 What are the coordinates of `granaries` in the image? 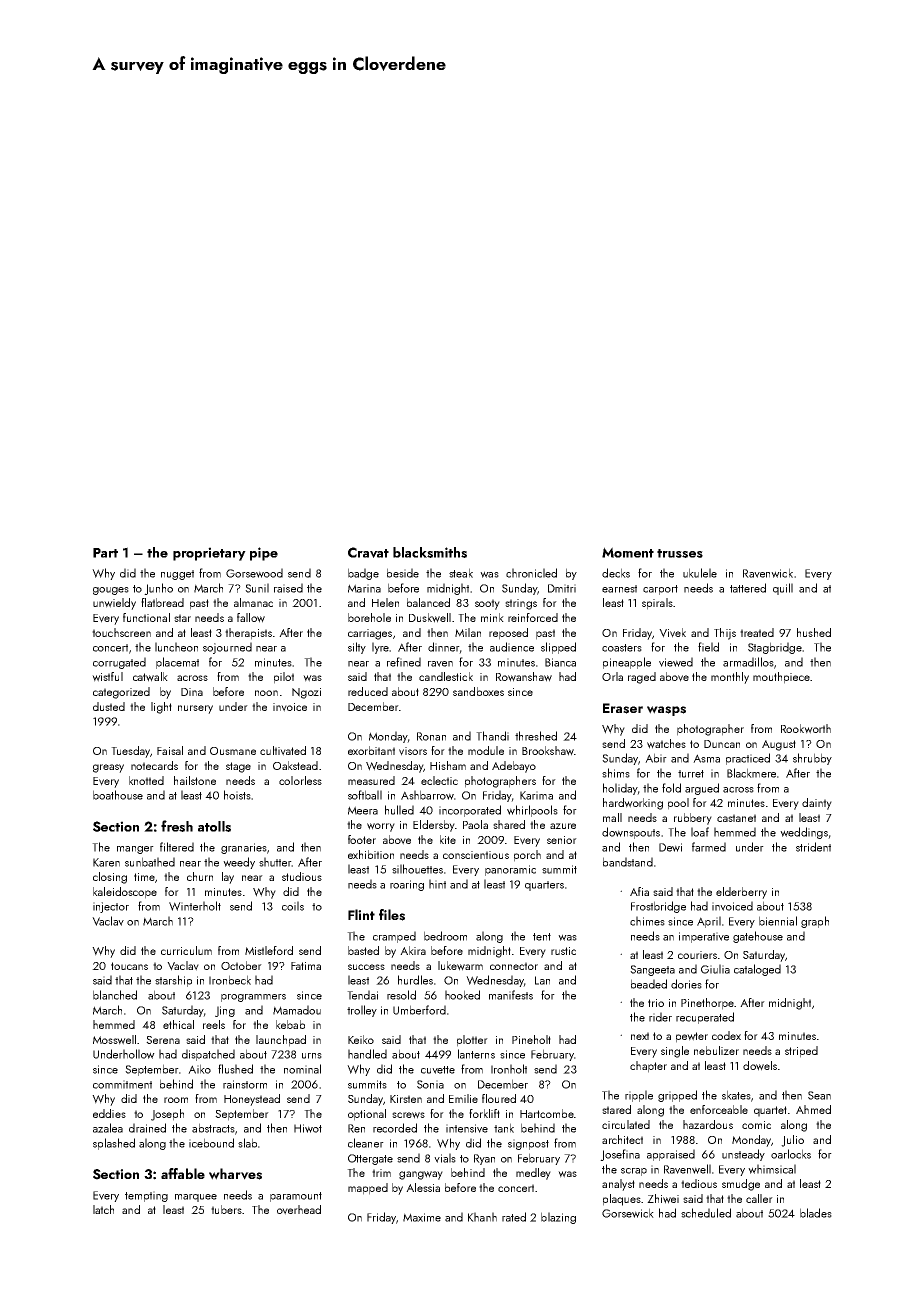 It's located at (244, 848).
